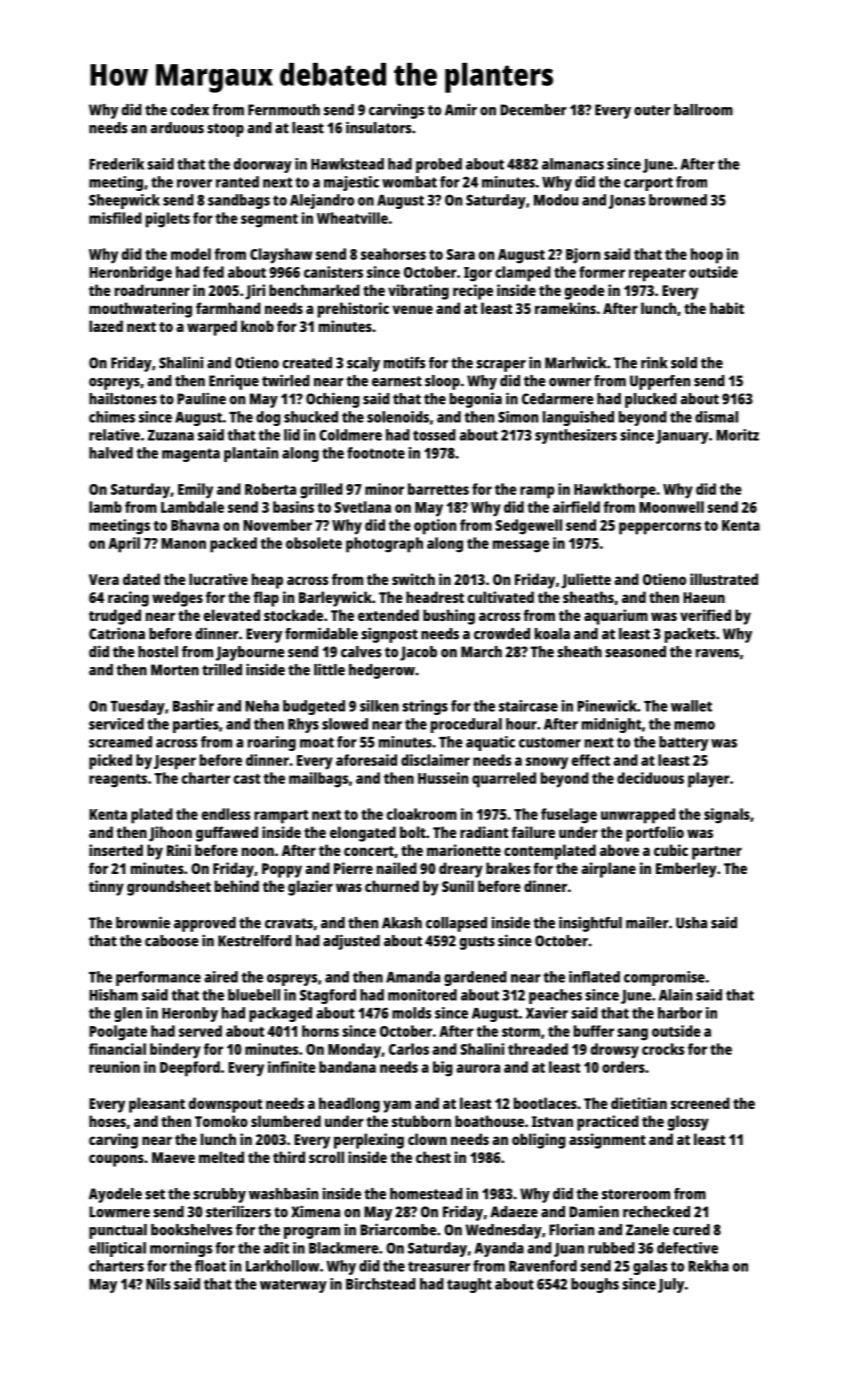  Describe the element at coordinates (607, 1141) in the page. I see `assignment` at that location.
